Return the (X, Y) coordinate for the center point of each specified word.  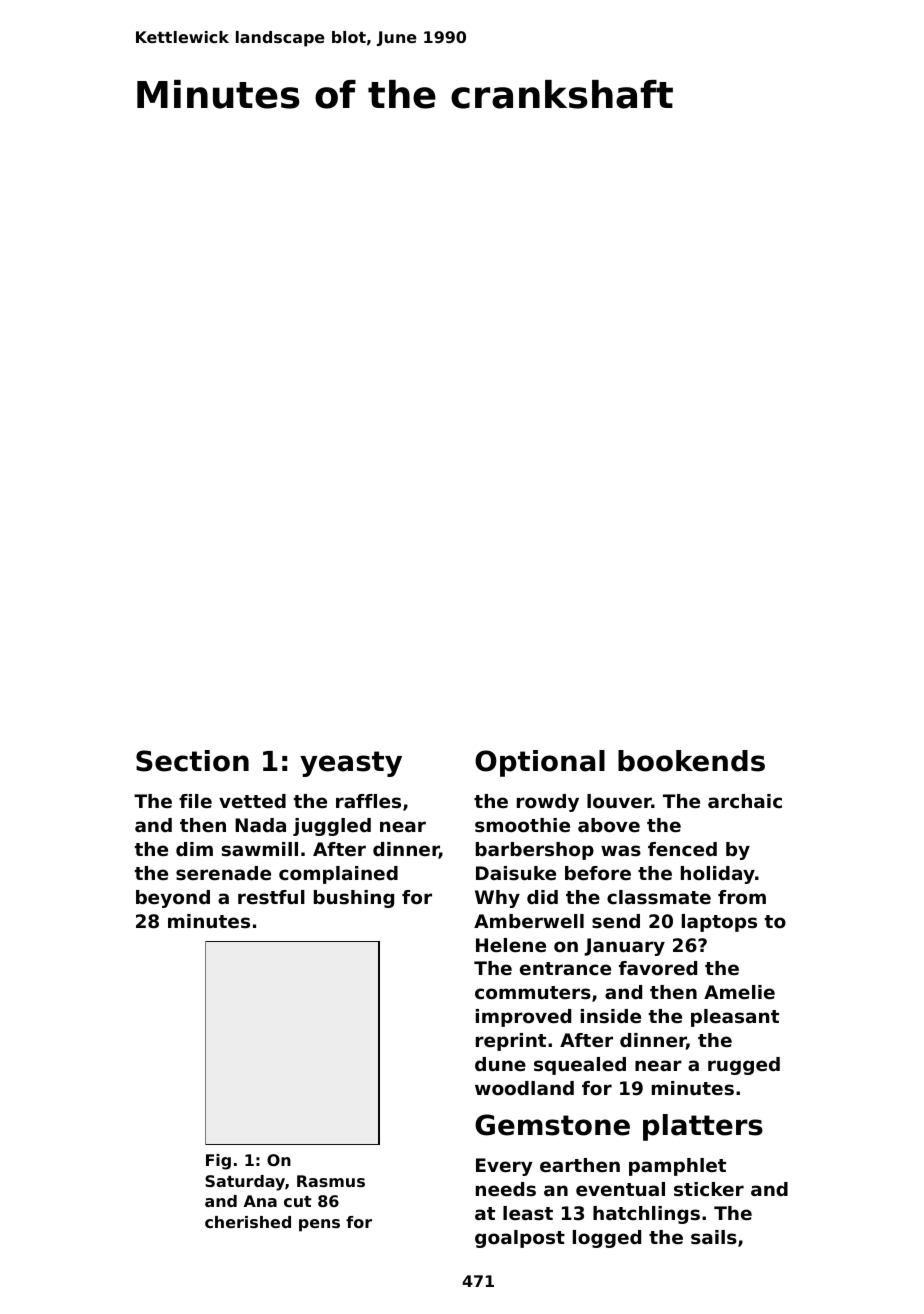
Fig (218, 1162)
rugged (744, 1066)
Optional (540, 763)
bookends (691, 761)
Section (192, 761)
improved (523, 1018)
